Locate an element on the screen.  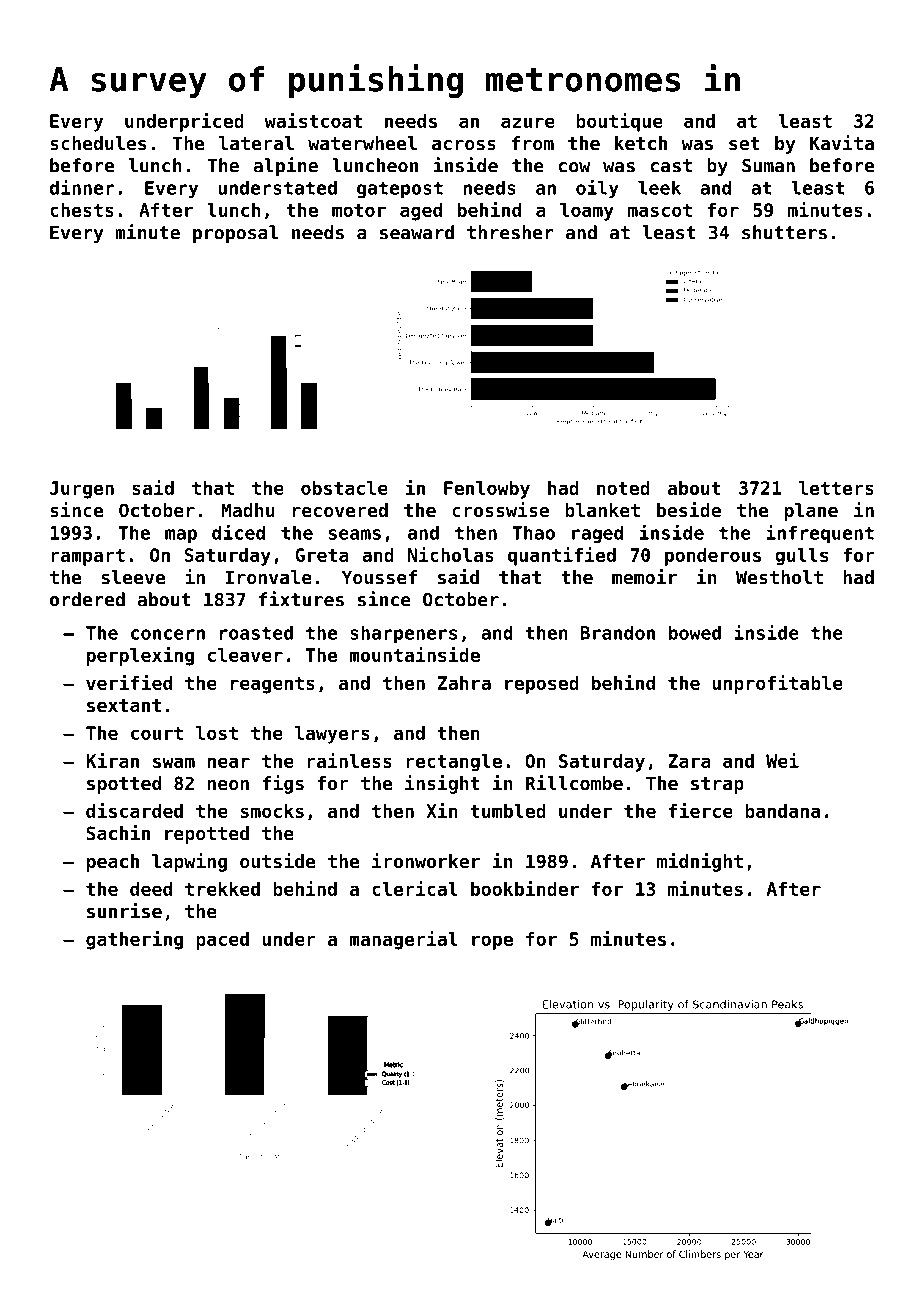
gatepost is located at coordinates (400, 190).
